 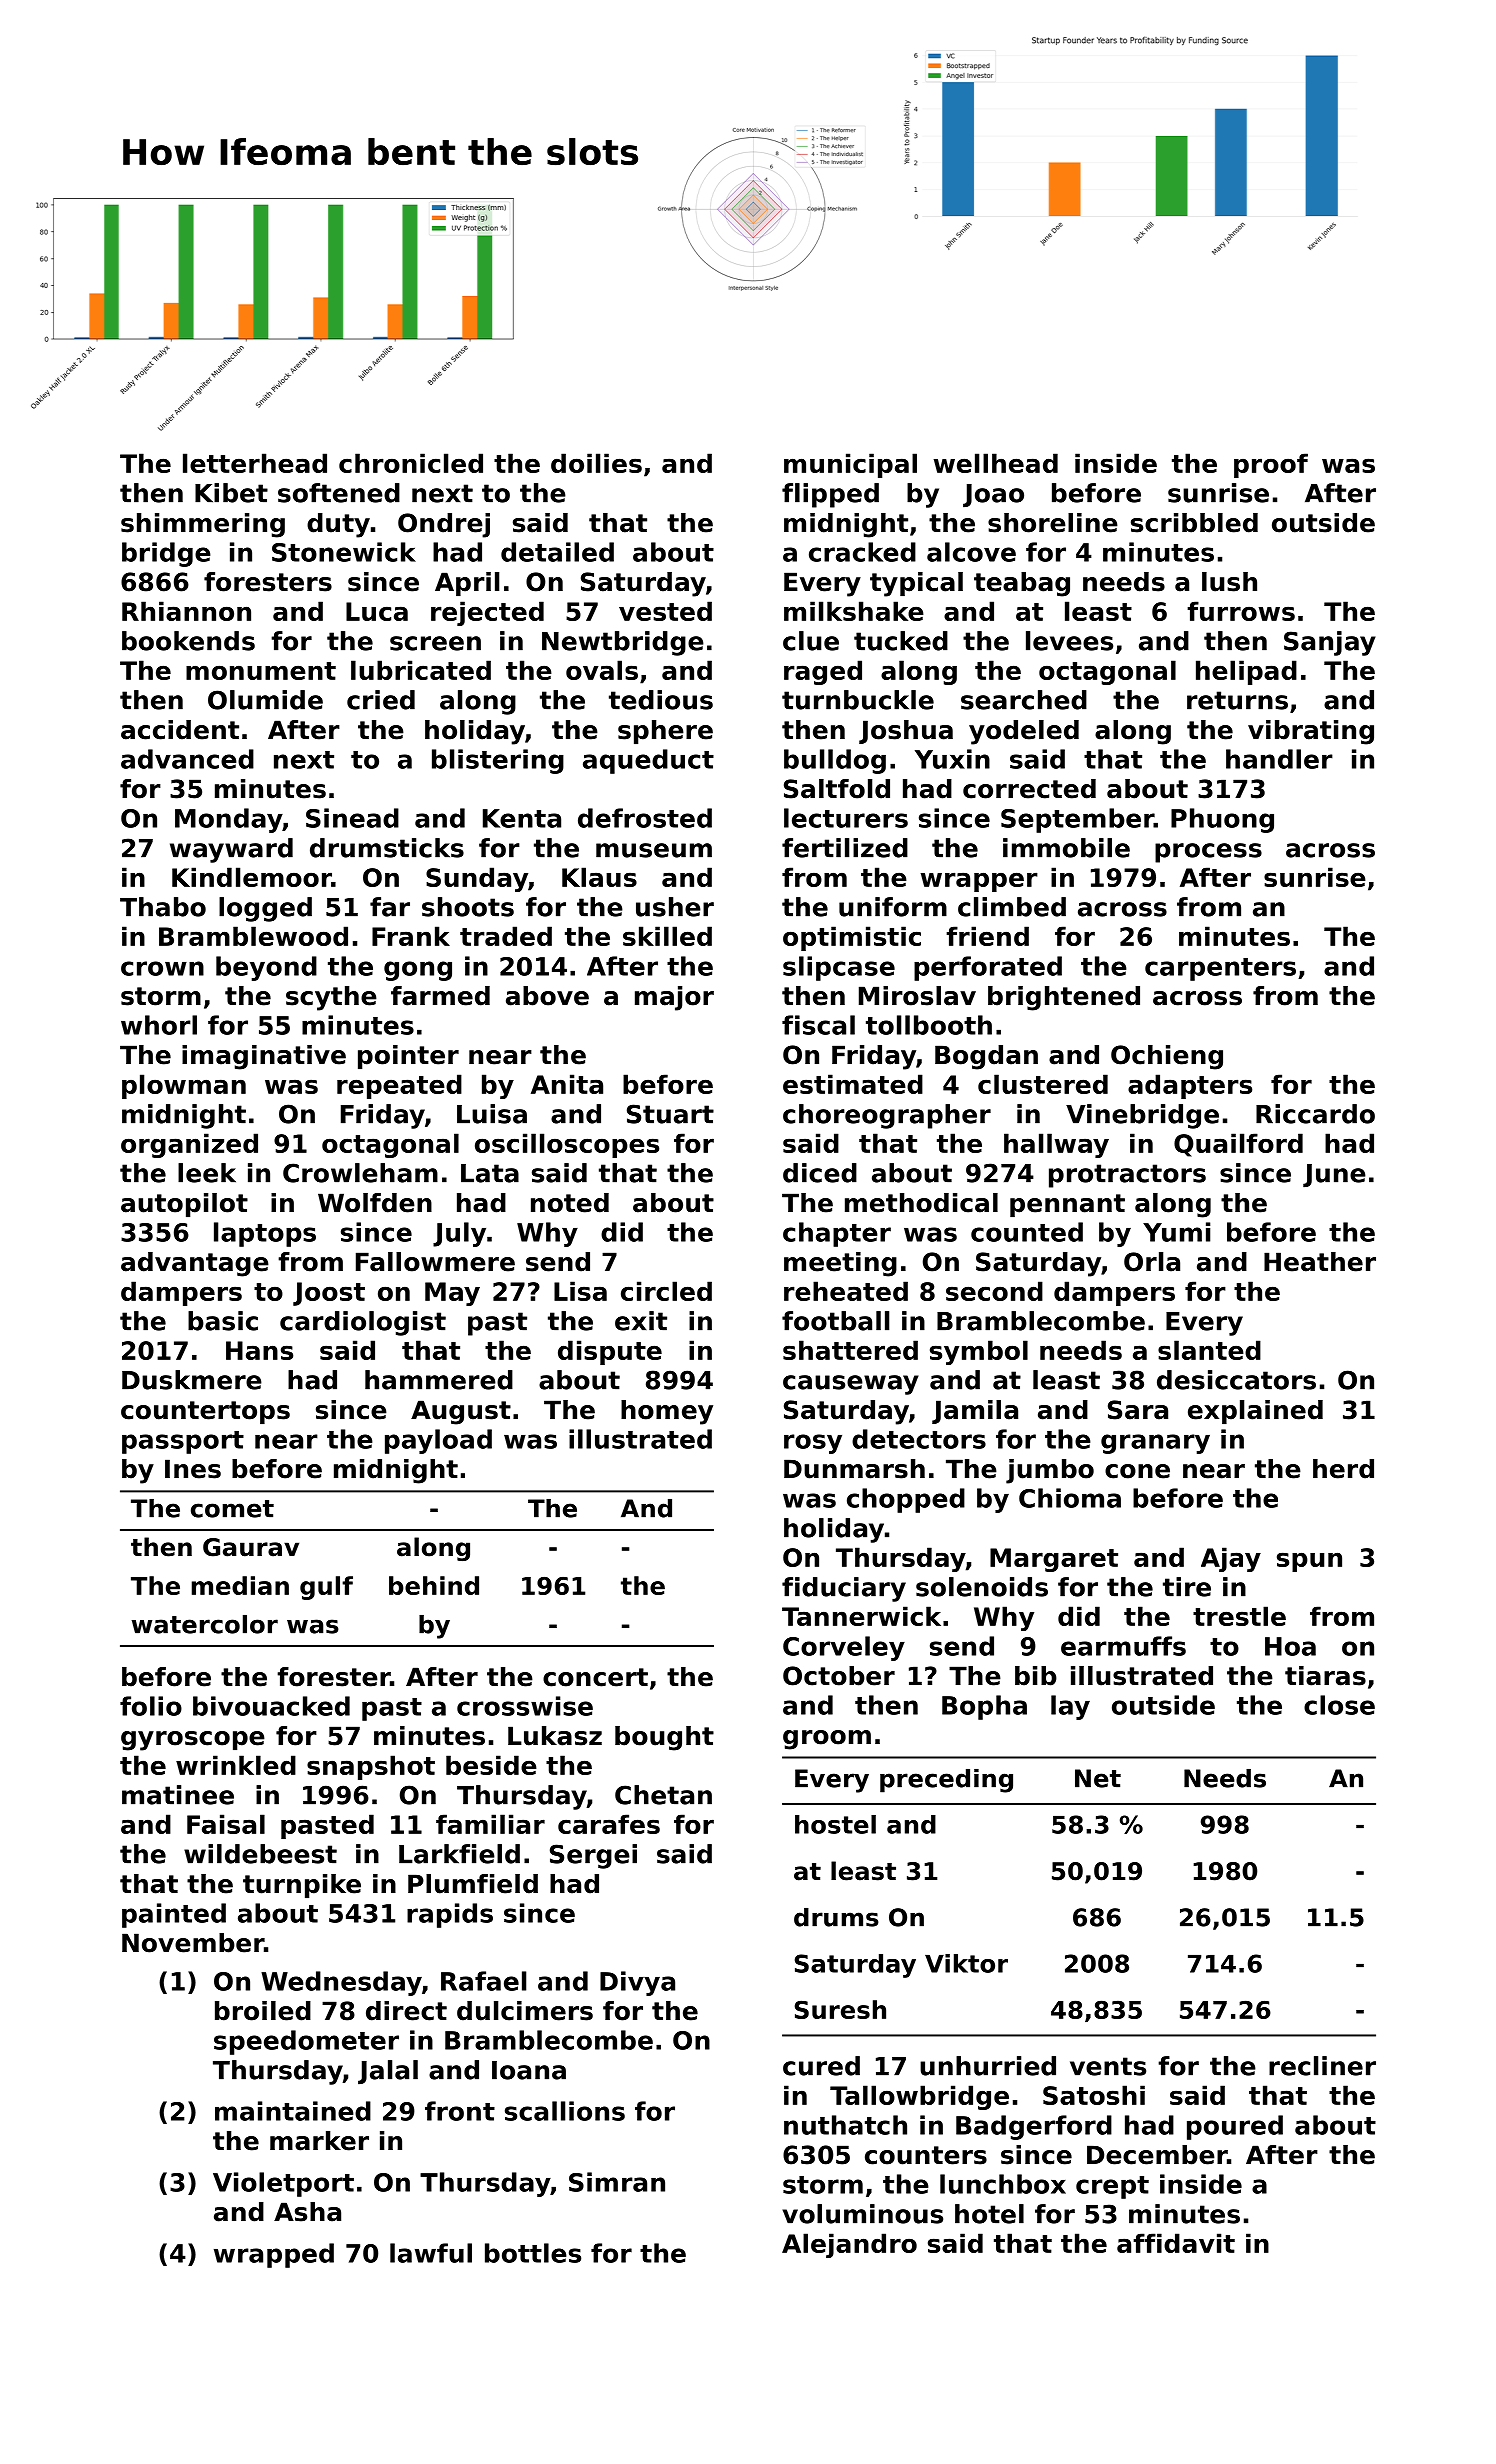 What do you see at coordinates (307, 2212) in the screenshot?
I see `Asha` at bounding box center [307, 2212].
